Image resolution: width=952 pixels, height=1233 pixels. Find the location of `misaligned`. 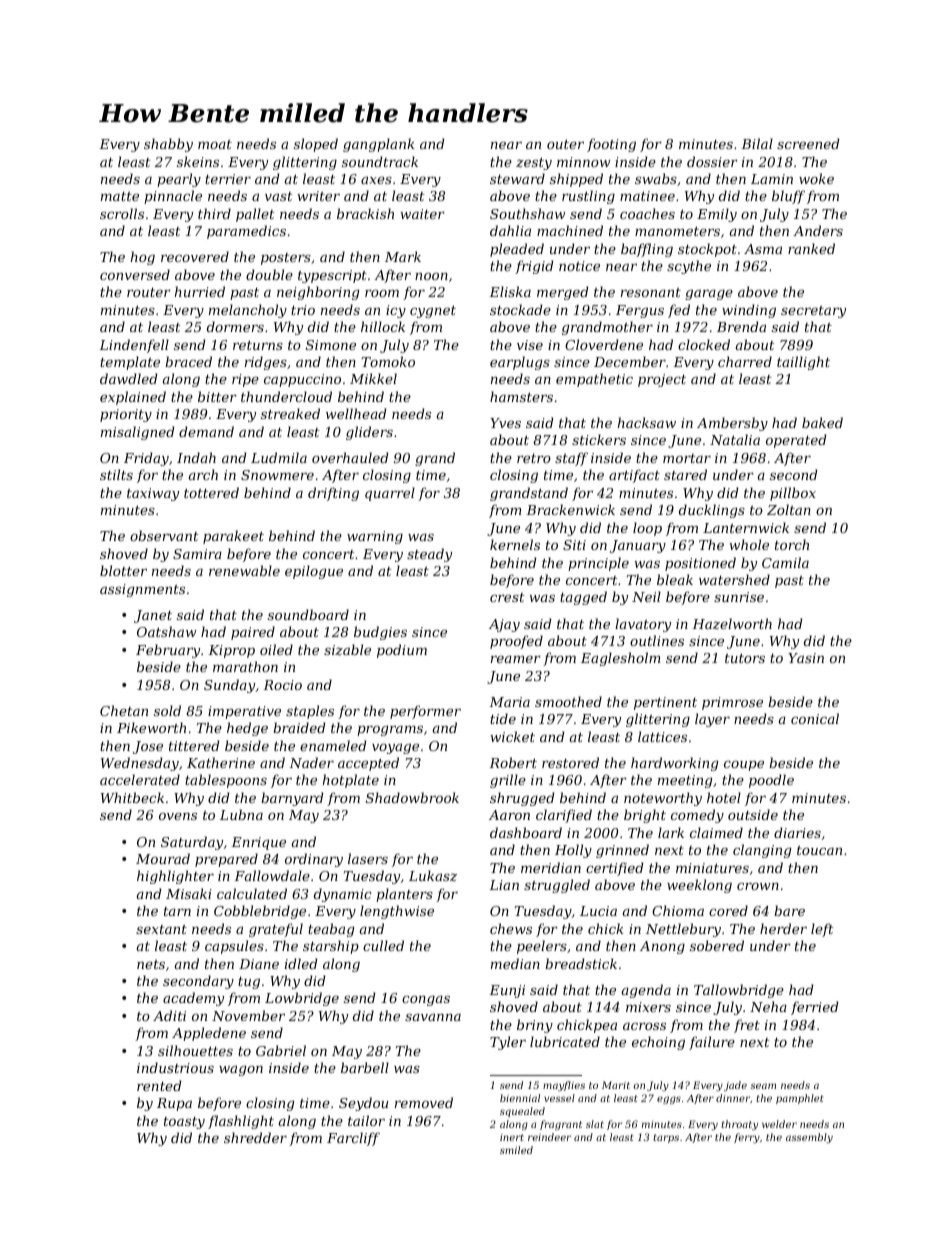

misaligned is located at coordinates (138, 433).
